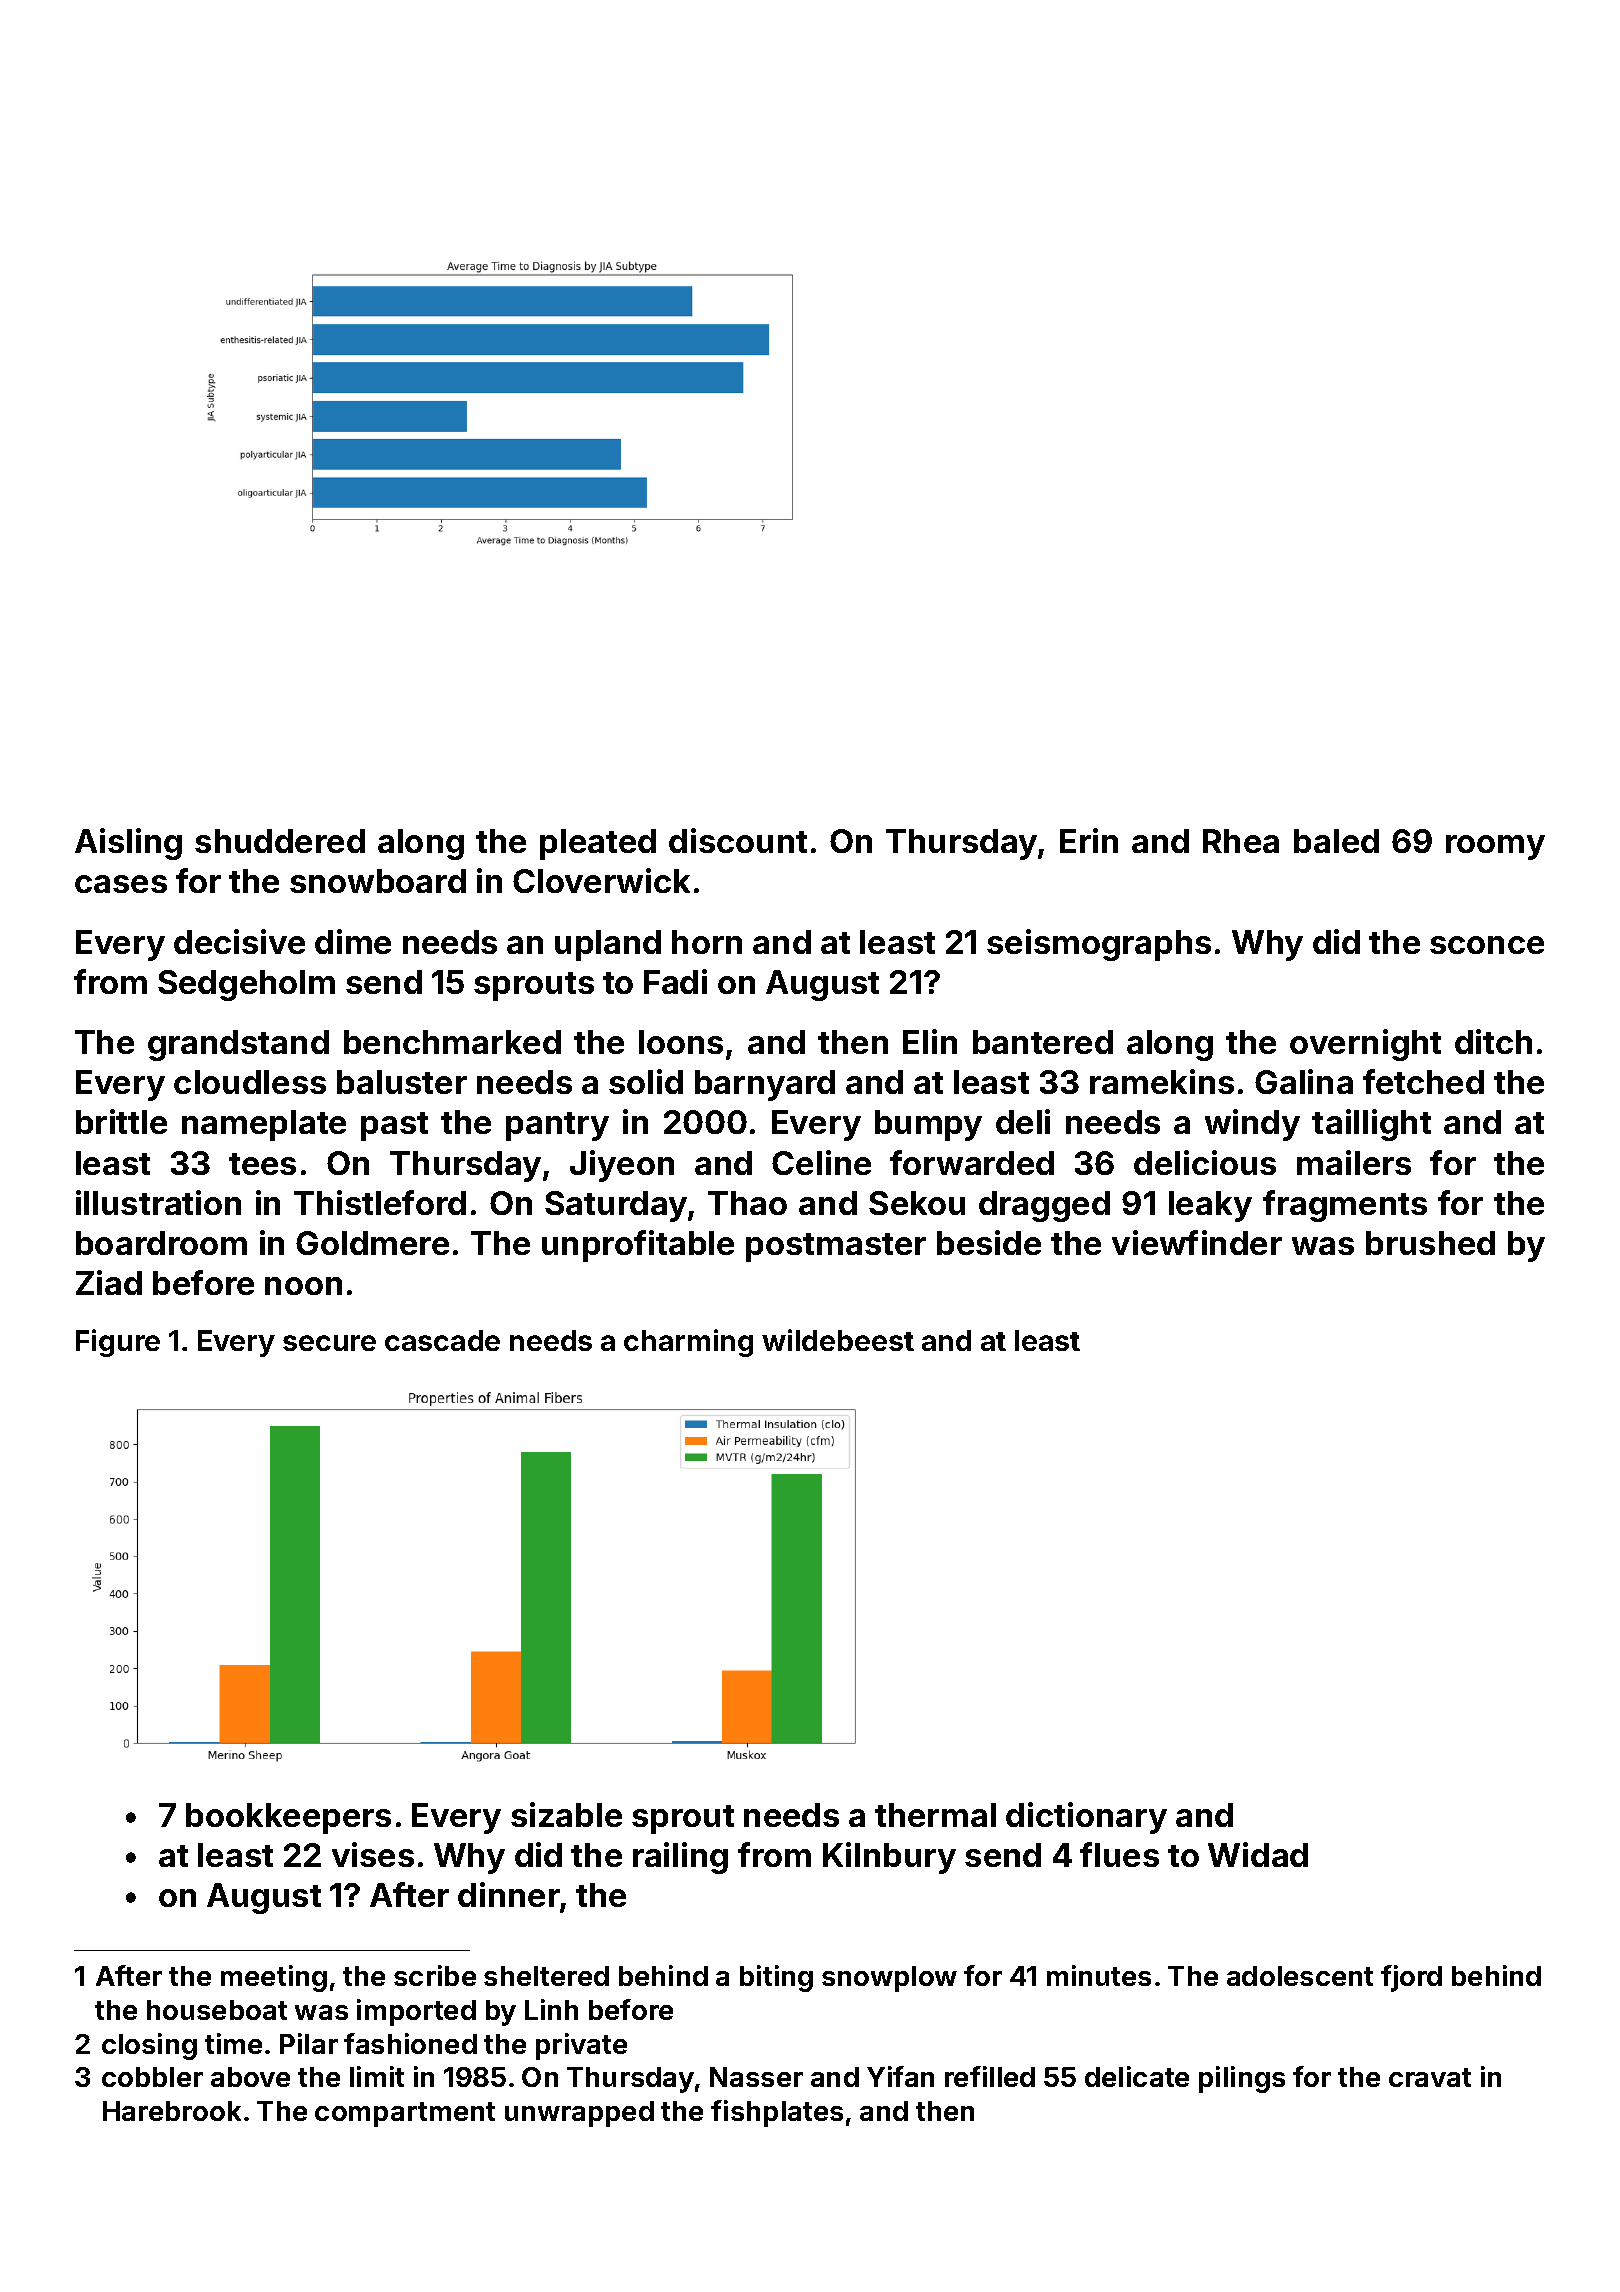  Describe the element at coordinates (598, 844) in the page. I see `pleated` at that location.
